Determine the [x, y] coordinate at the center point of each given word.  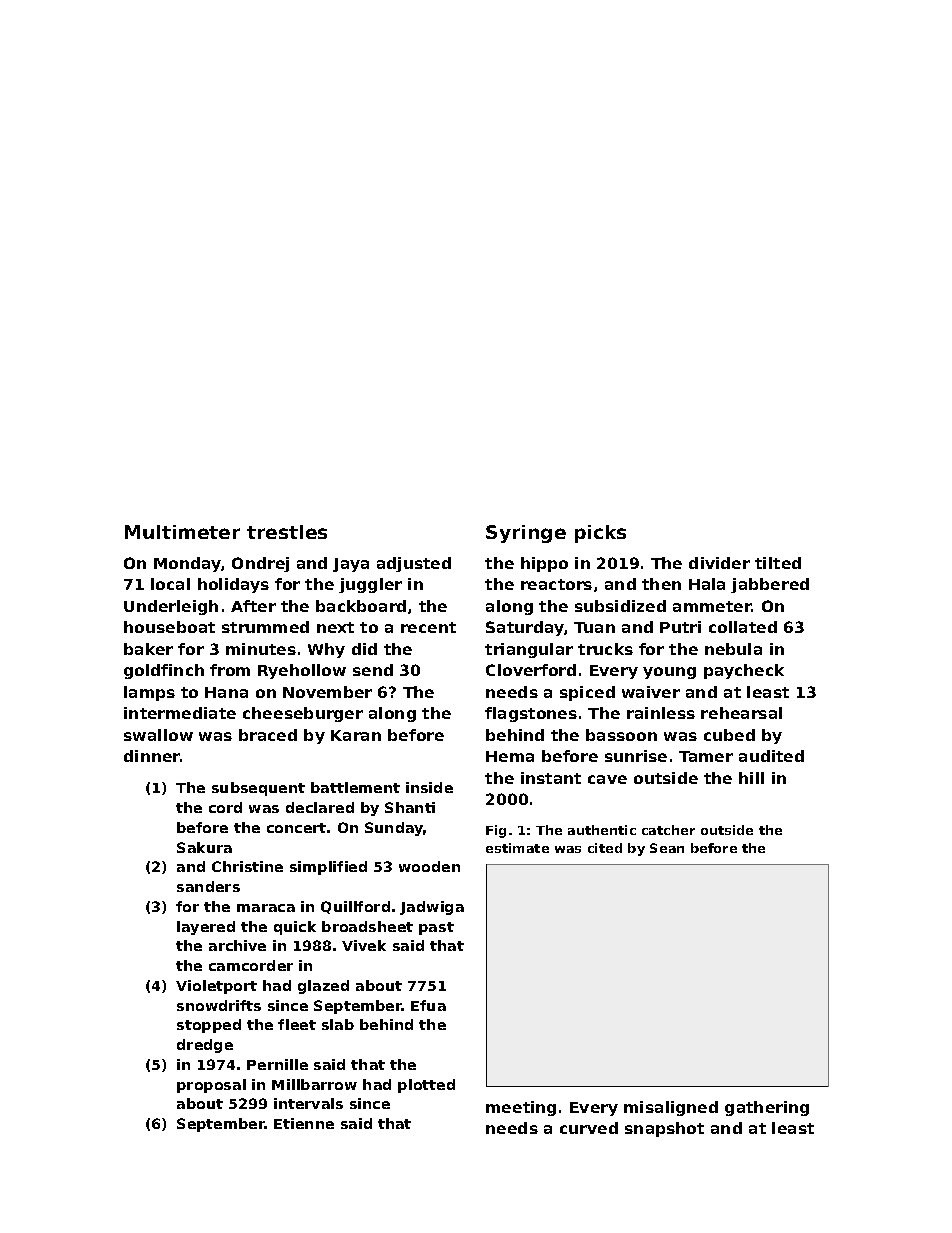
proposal [211, 1086]
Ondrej [260, 564]
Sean [667, 848]
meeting [521, 1108]
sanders [208, 886]
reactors [556, 584]
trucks [605, 649]
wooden [429, 866]
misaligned [671, 1108]
